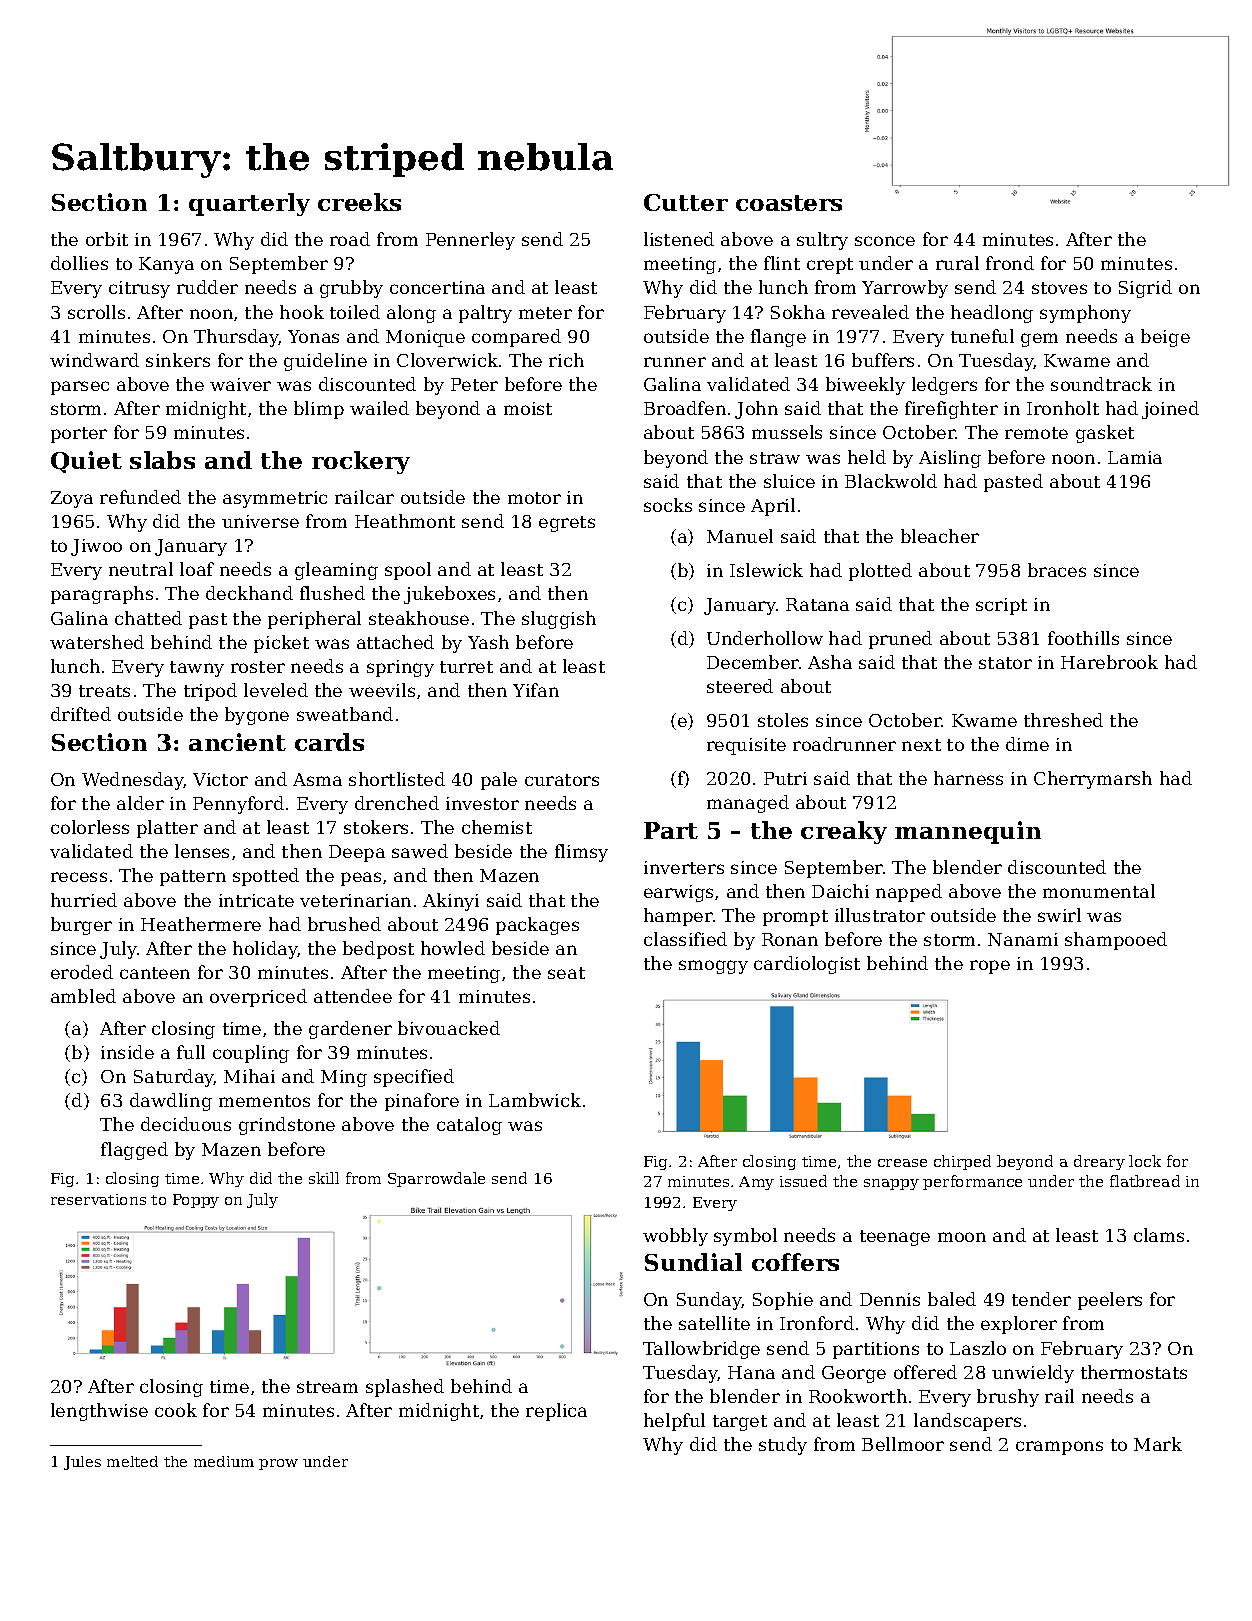 The height and width of the screenshot is (1621, 1252). Describe the element at coordinates (238, 805) in the screenshot. I see `Pennyford` at that location.
